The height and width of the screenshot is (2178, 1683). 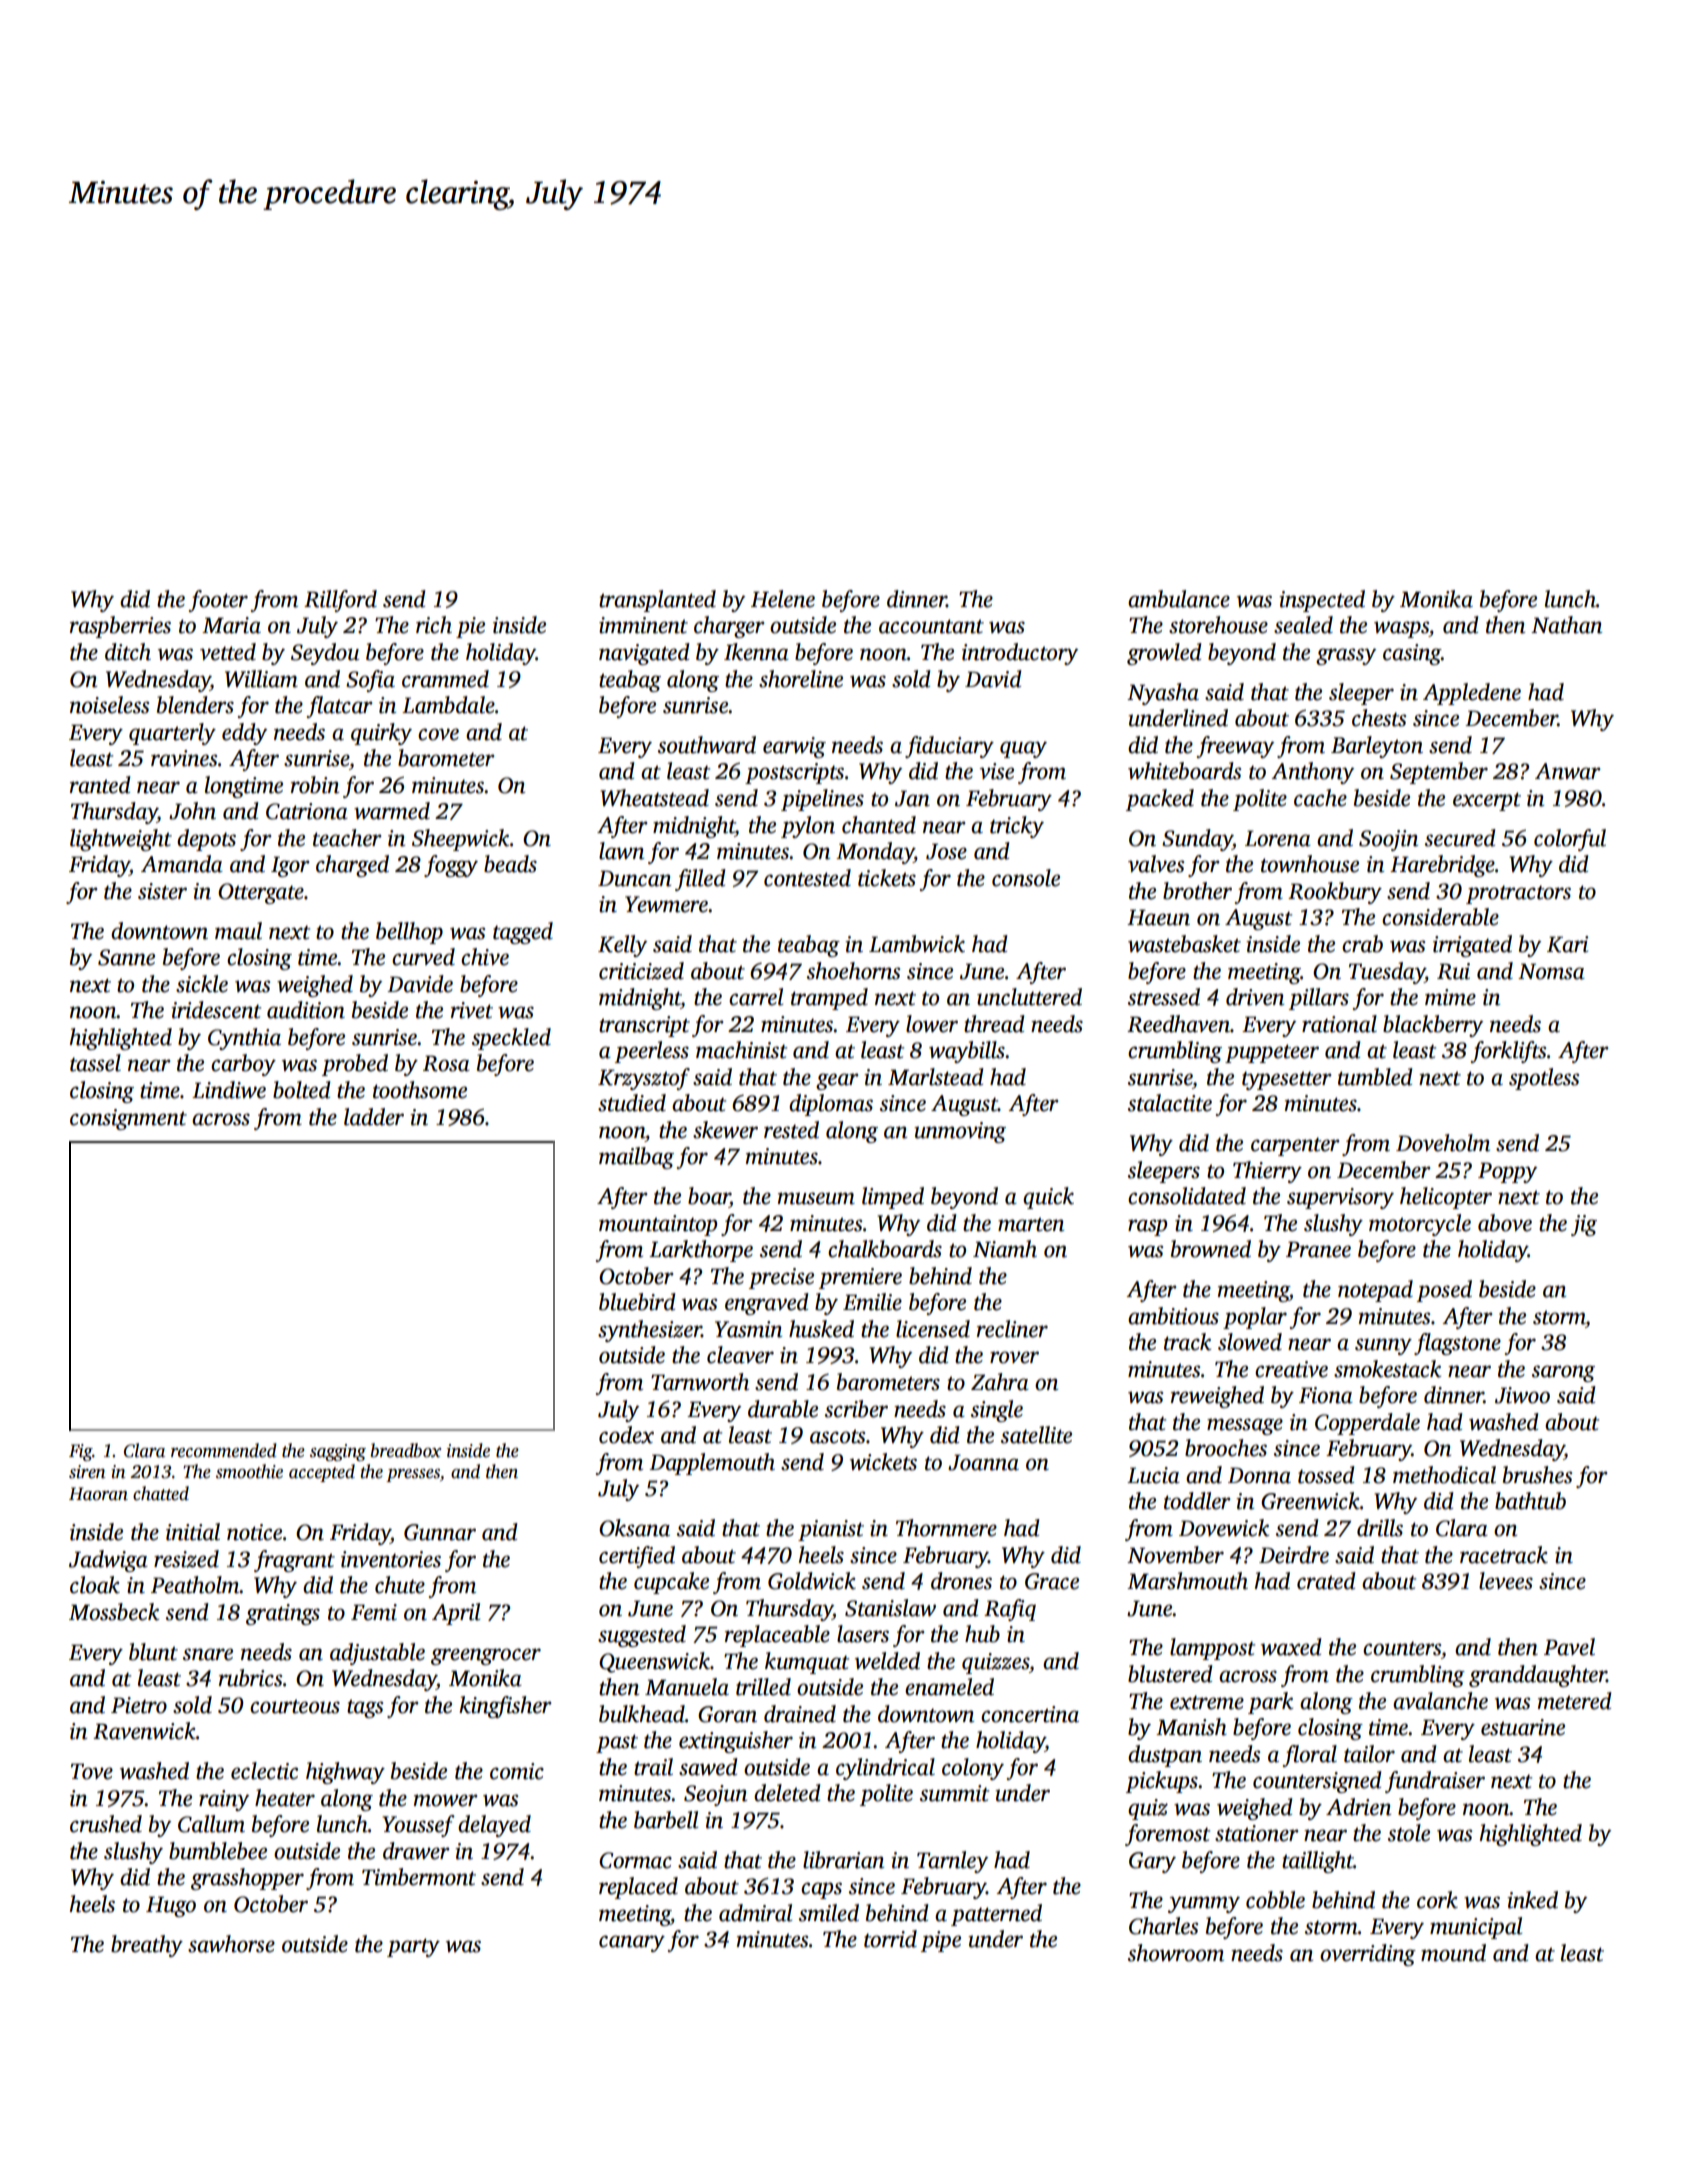 I want to click on Nathan, so click(x=1566, y=625).
